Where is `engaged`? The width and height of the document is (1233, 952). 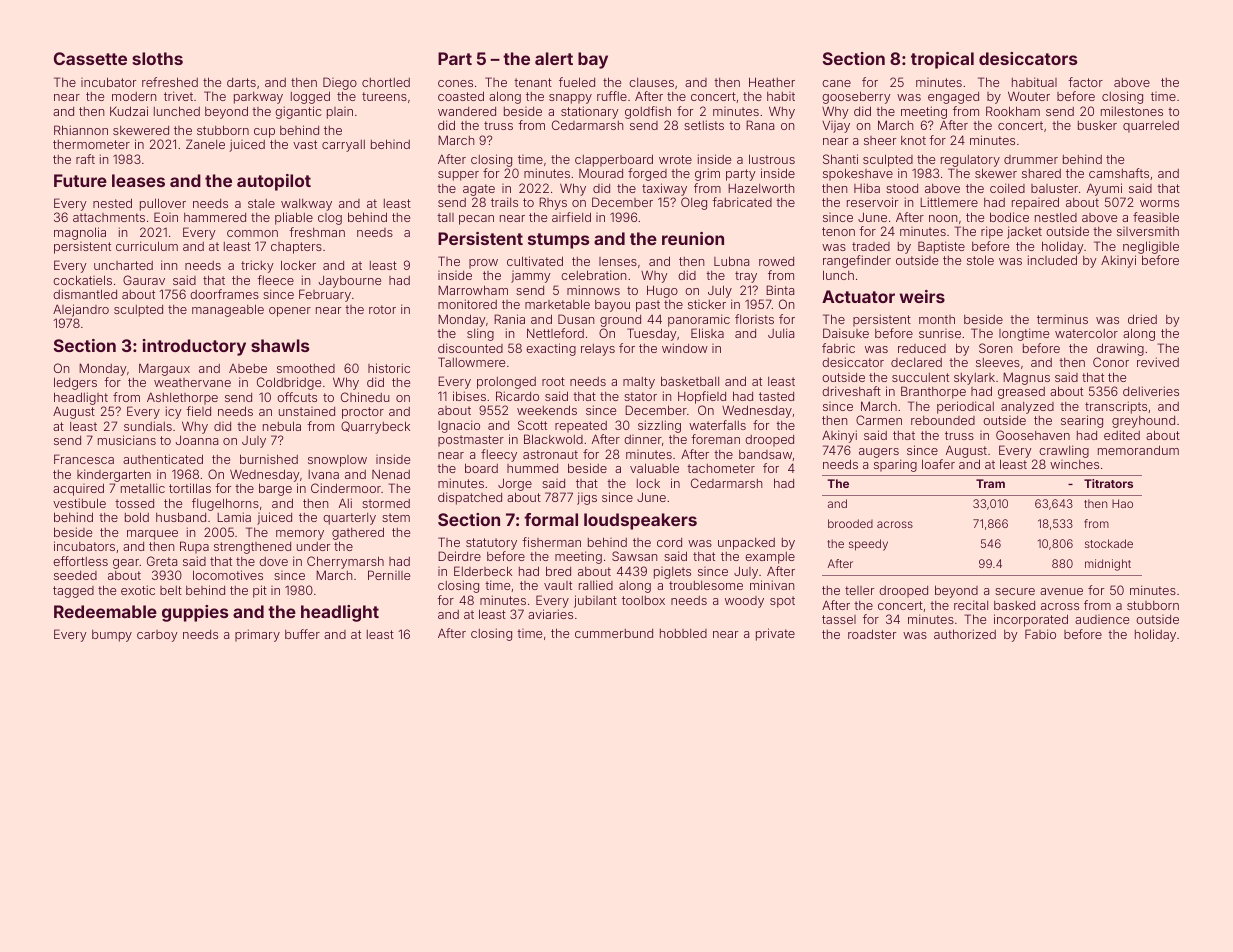
engaged is located at coordinates (953, 98).
